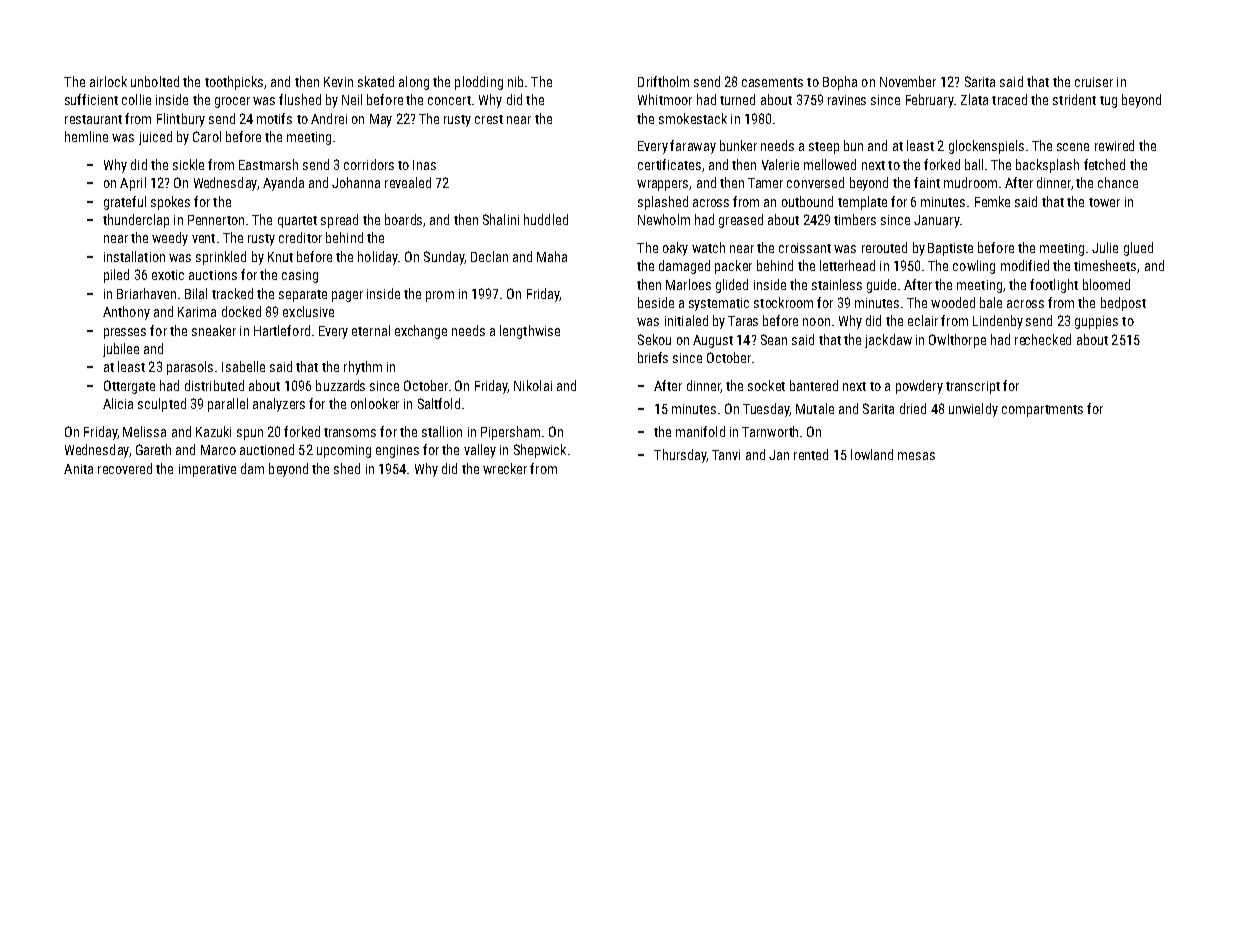 The image size is (1233, 952). I want to click on airlock, so click(108, 81).
